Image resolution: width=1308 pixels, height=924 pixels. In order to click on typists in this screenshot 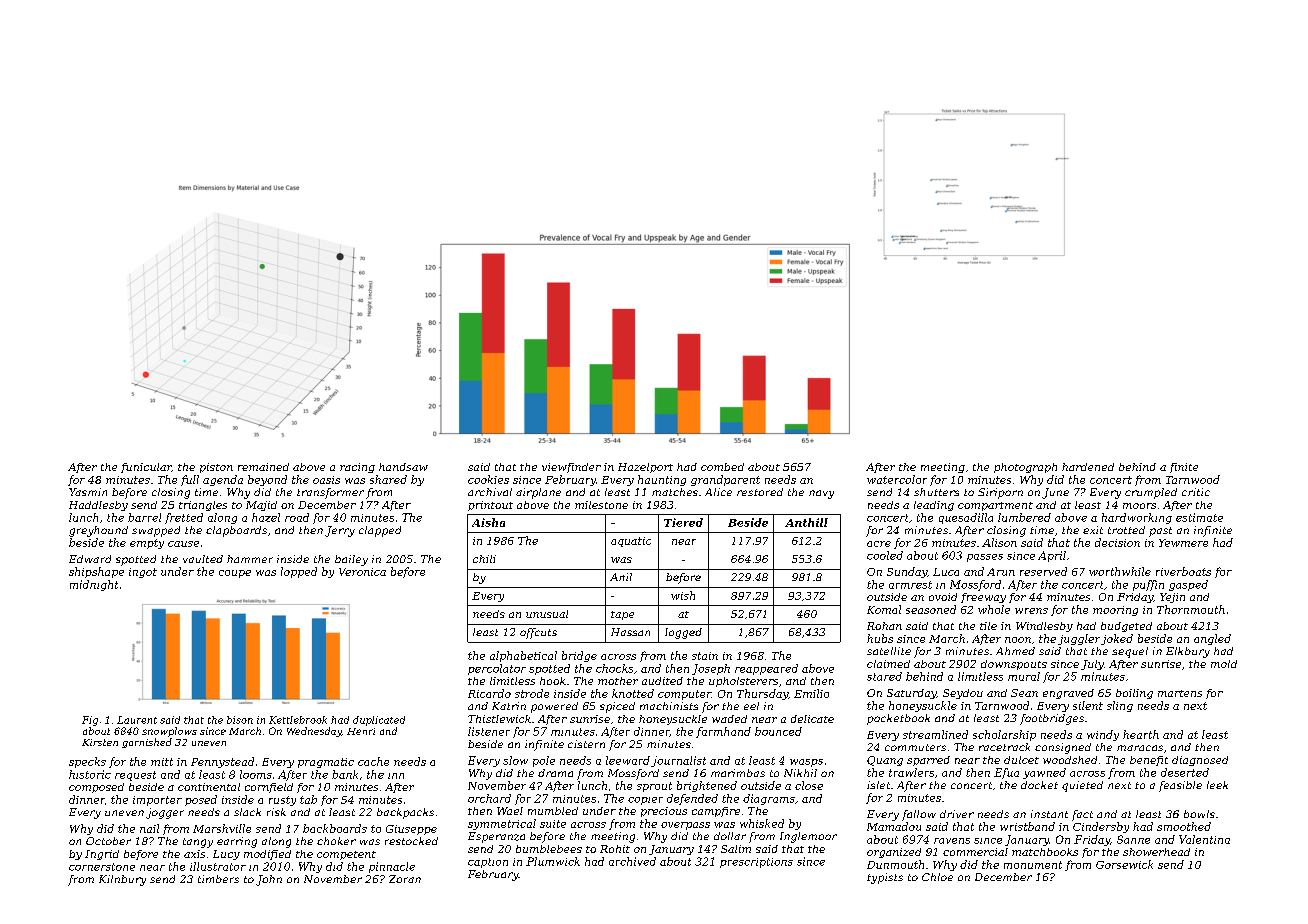, I will do `click(885, 878)`.
